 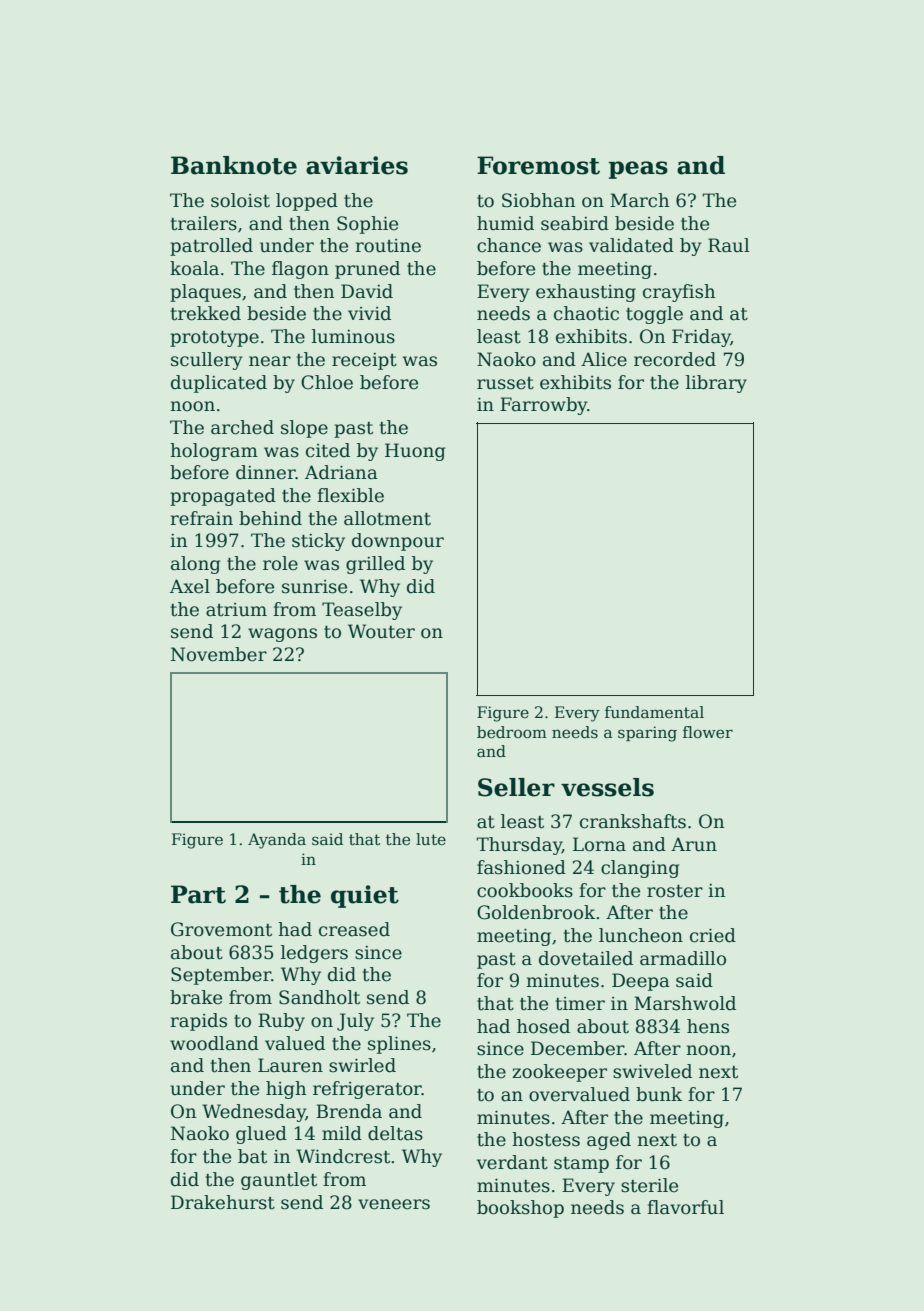 I want to click on July, so click(x=355, y=1022).
